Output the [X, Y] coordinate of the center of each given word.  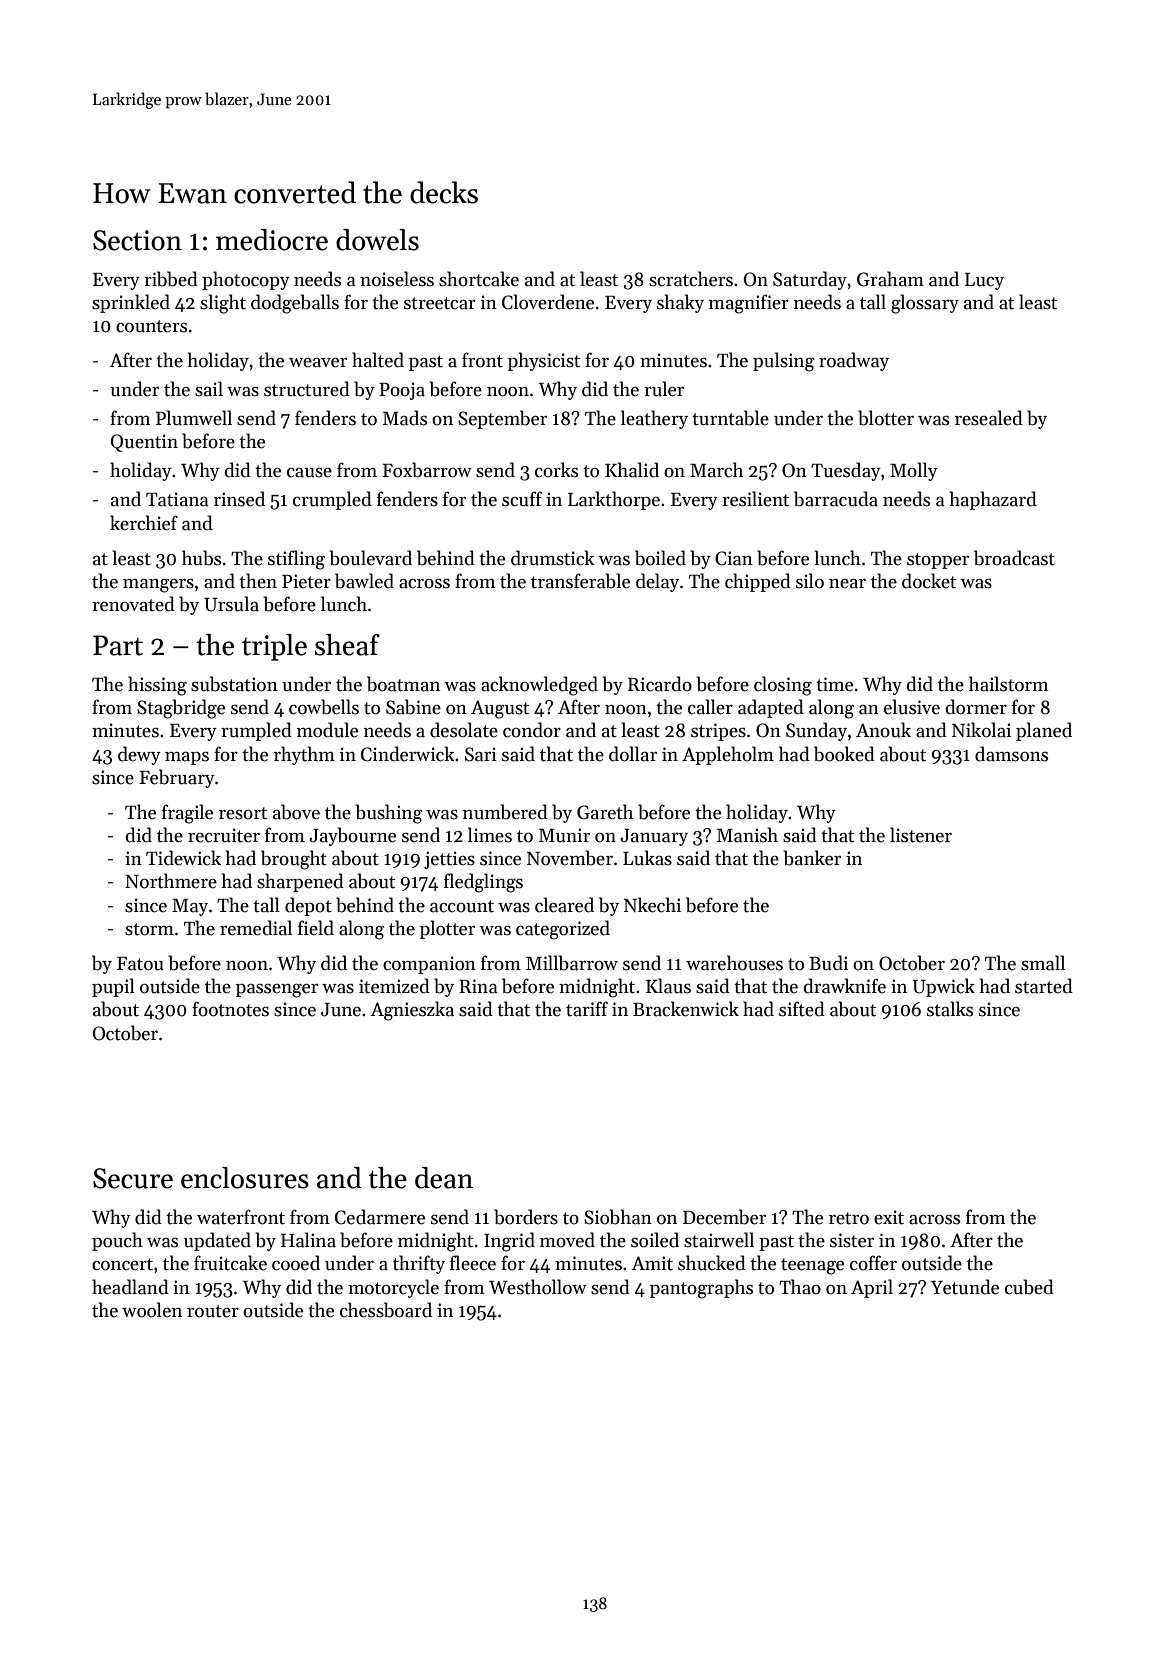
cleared [564, 905]
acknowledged [539, 686]
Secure [133, 1178]
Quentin [144, 443]
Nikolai [981, 730]
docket [929, 581]
